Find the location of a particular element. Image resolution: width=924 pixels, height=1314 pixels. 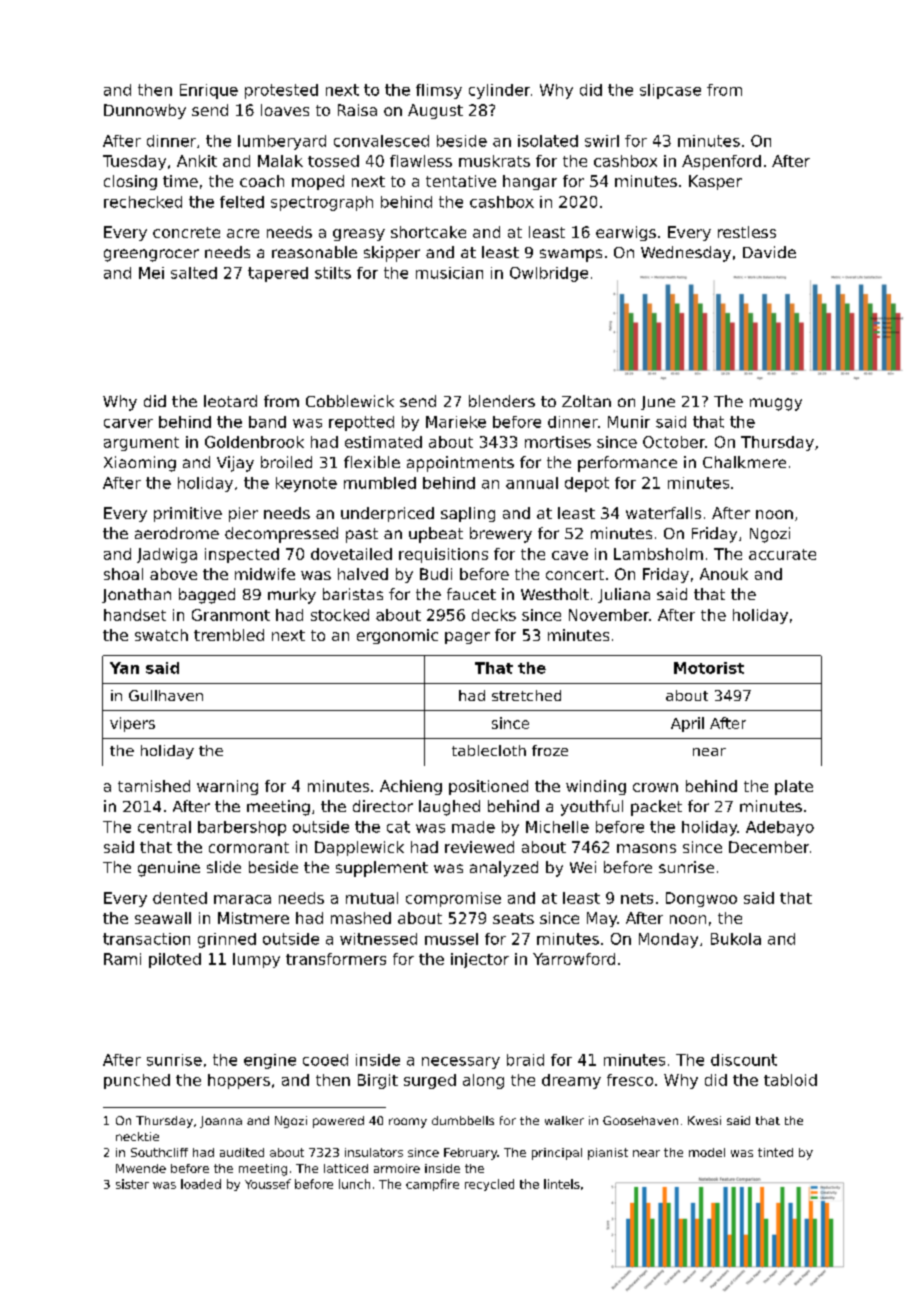

Yarrowford is located at coordinates (574, 959).
